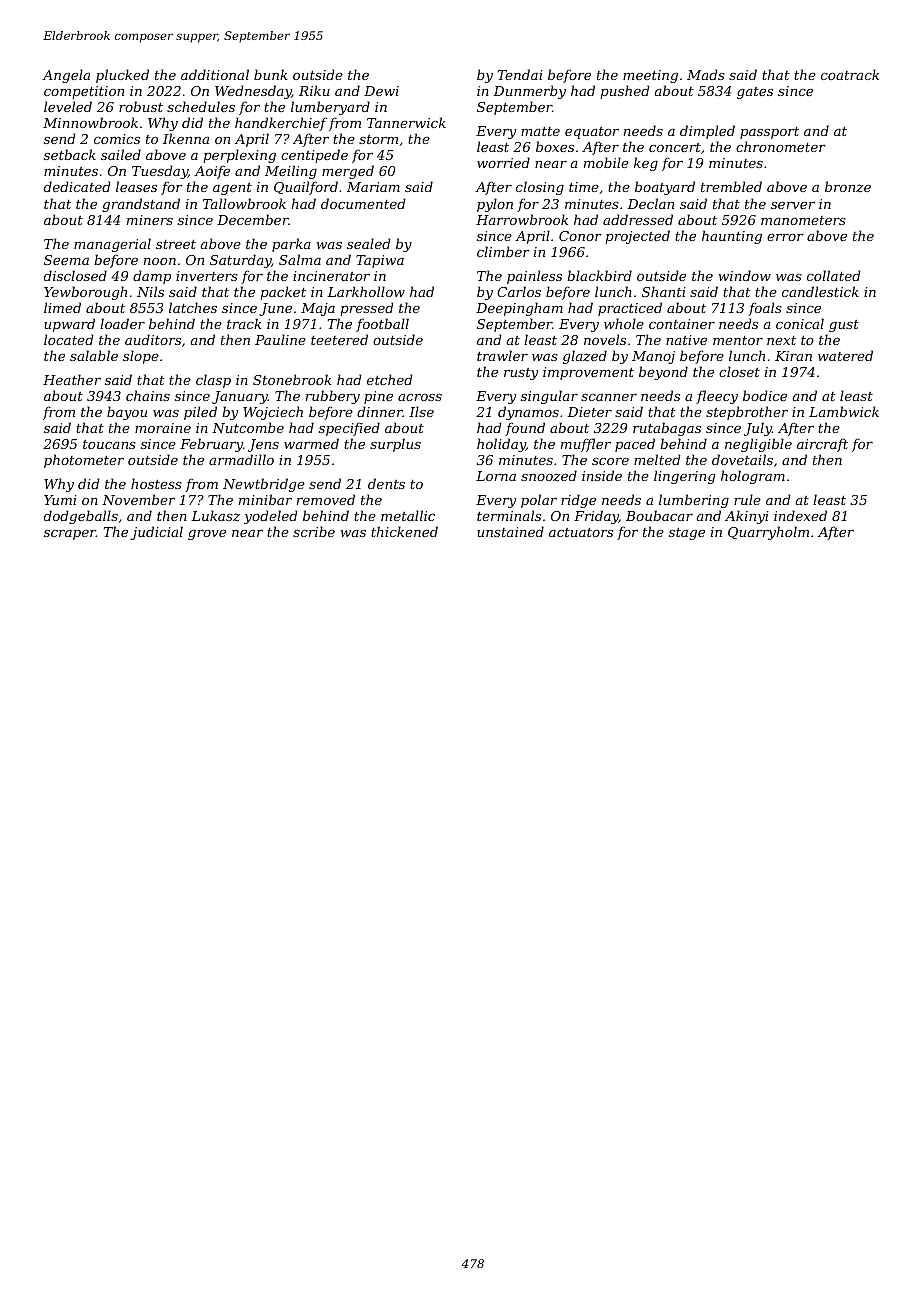 This image has height=1308, width=924. Describe the element at coordinates (70, 535) in the image. I see `scraper` at that location.
